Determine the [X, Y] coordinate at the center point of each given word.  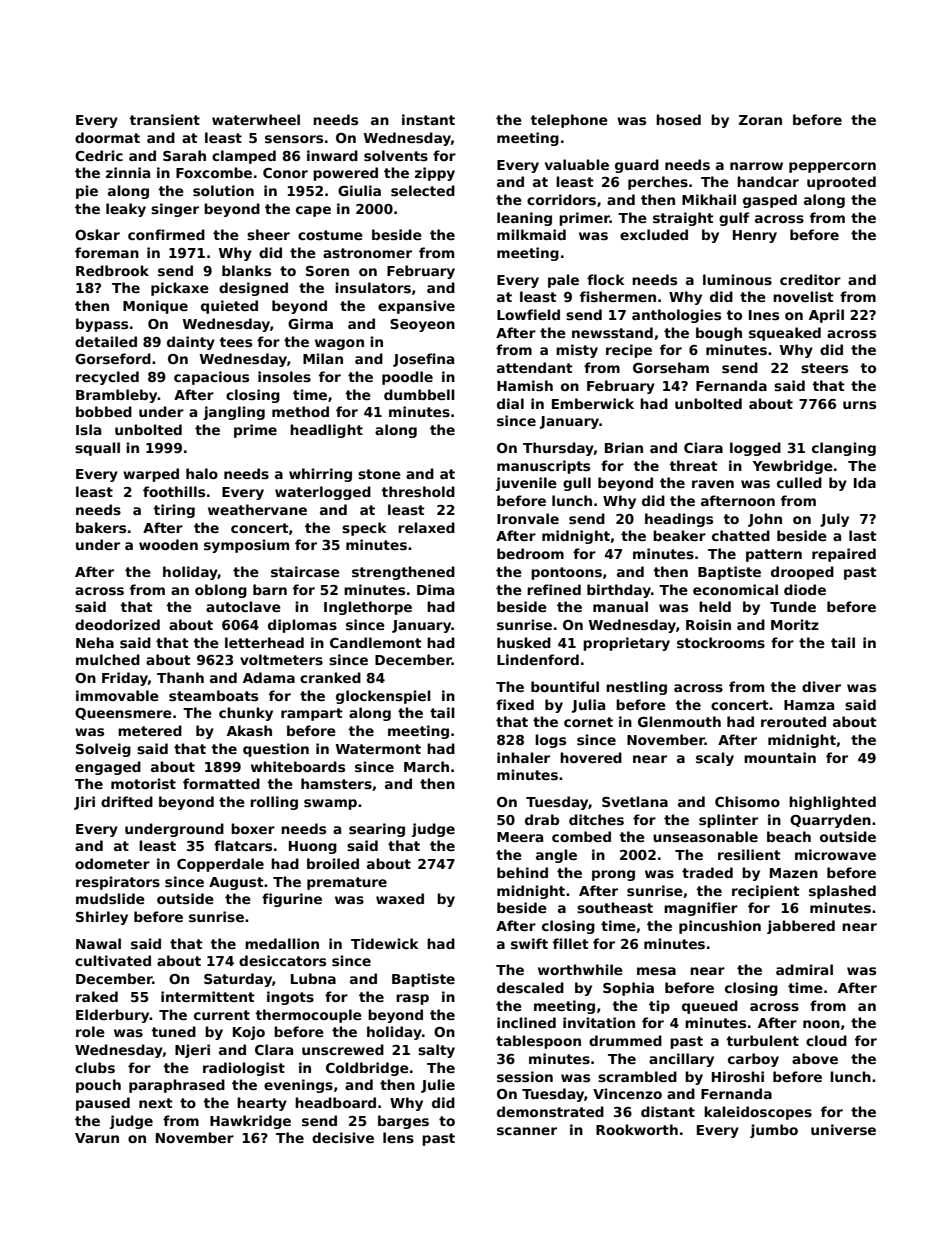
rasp [412, 999]
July [834, 520]
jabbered [801, 927]
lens [398, 1137]
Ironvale [528, 518]
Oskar [97, 234]
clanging [844, 449]
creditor [810, 279]
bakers [101, 527]
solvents [396, 155]
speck [364, 529]
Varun [97, 1138]
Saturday [238, 980]
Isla [88, 429]
